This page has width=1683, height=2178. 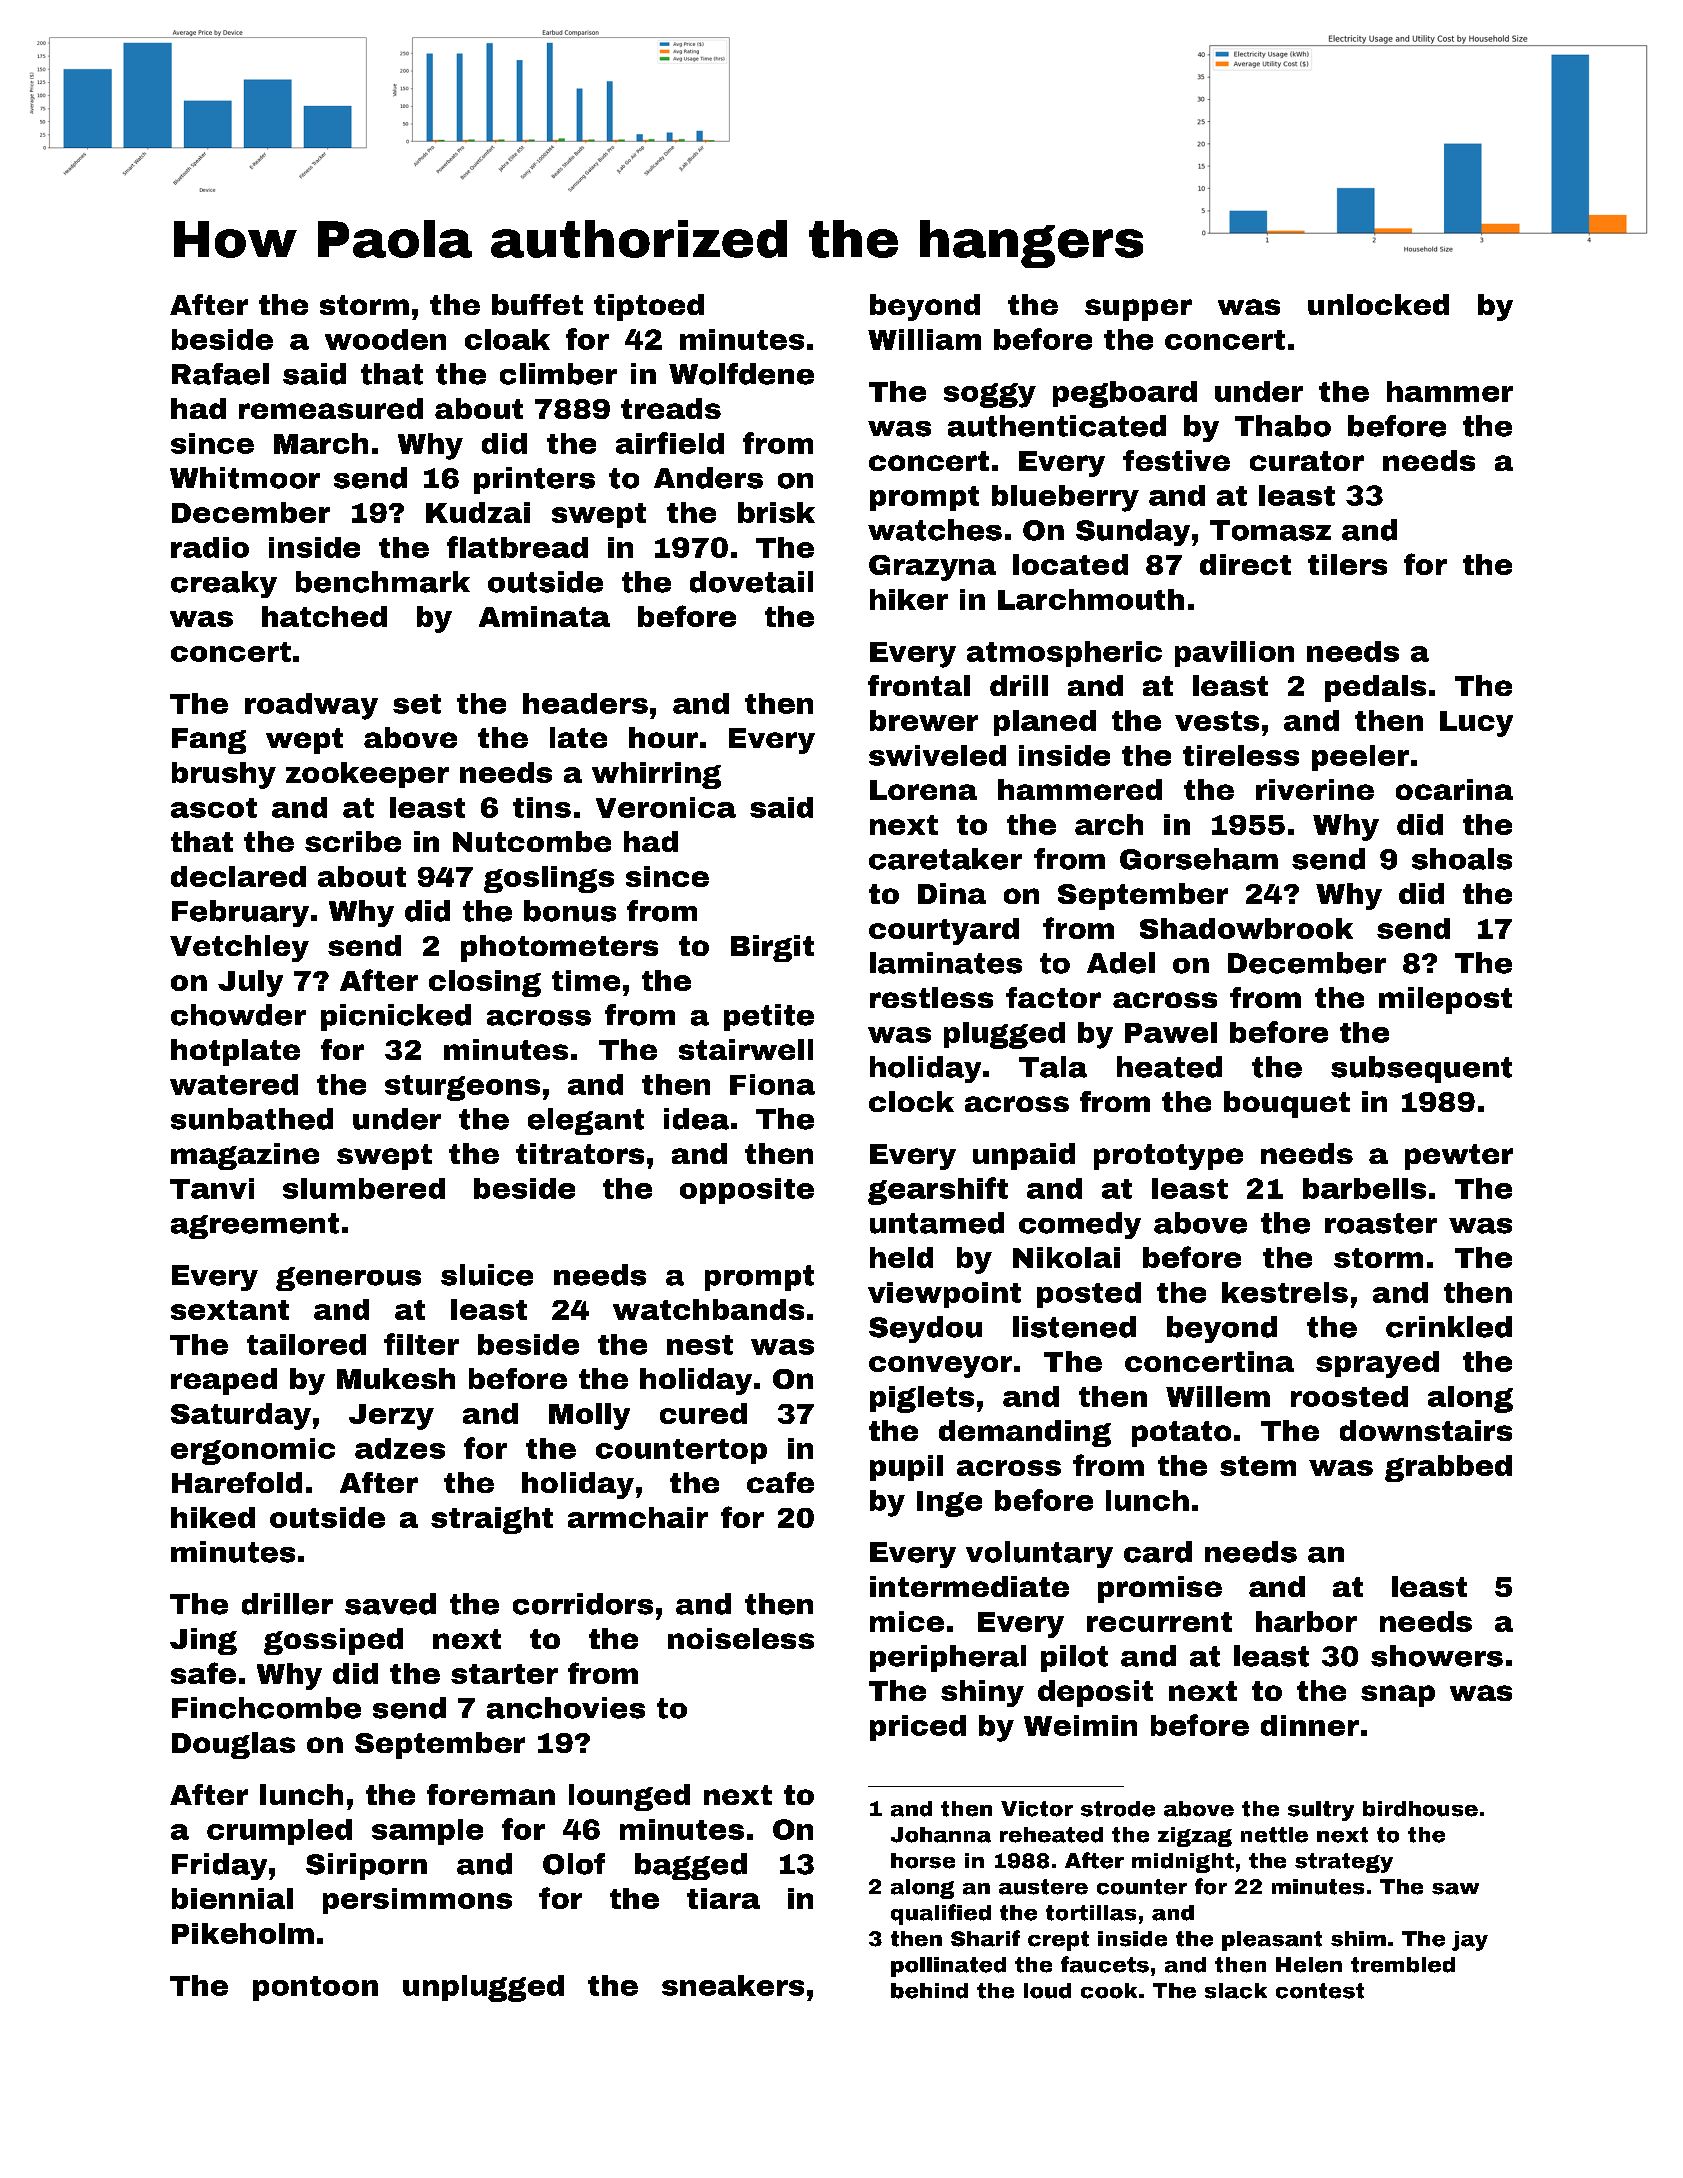 What do you see at coordinates (315, 1988) in the page?
I see `pontoon` at bounding box center [315, 1988].
